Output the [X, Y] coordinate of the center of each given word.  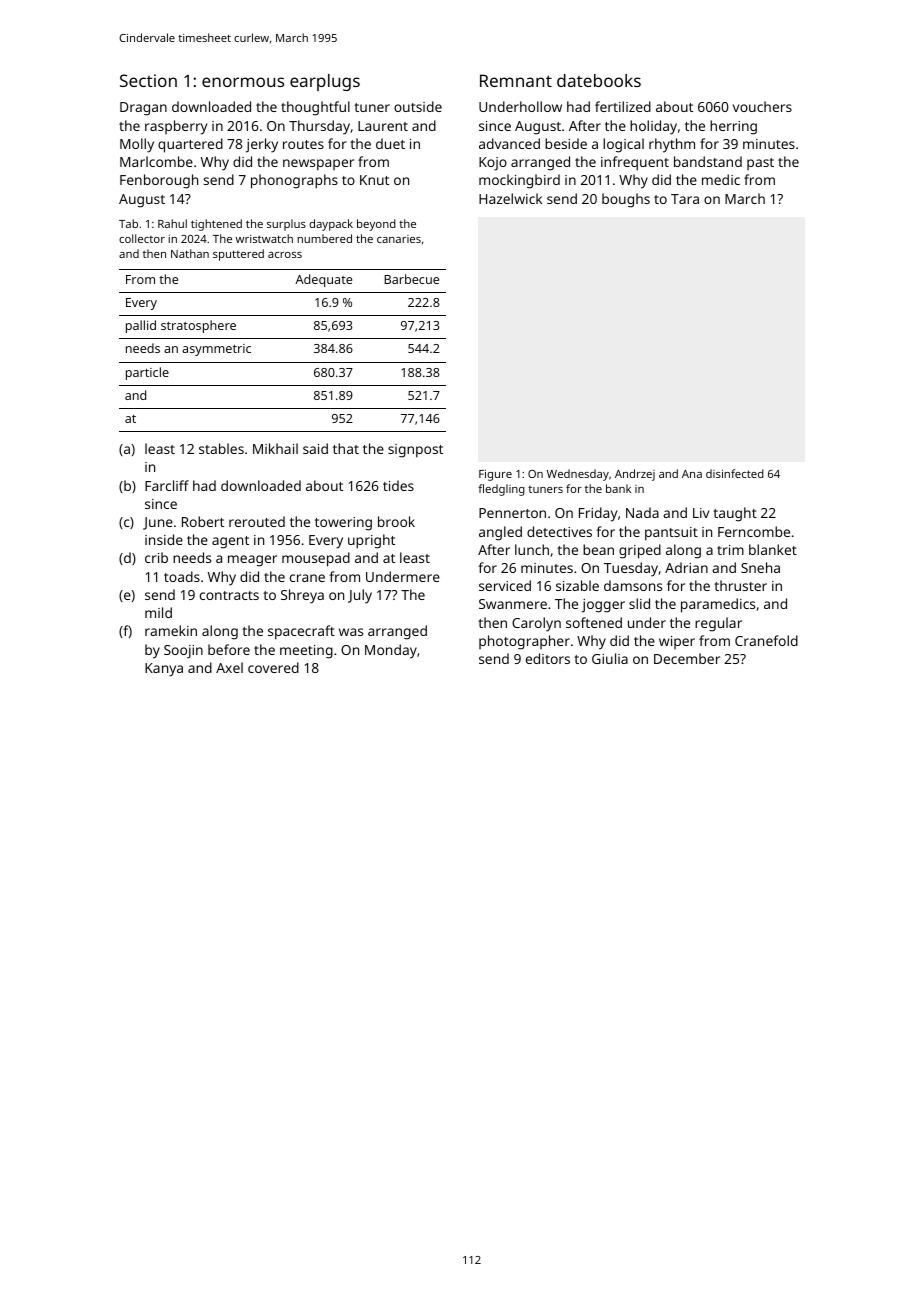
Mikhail [275, 448]
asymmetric [216, 350]
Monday [391, 651]
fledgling [501, 490]
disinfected [735, 473]
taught [735, 514]
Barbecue [411, 279]
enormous [243, 82]
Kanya [164, 670]
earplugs [325, 82]
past [760, 164]
